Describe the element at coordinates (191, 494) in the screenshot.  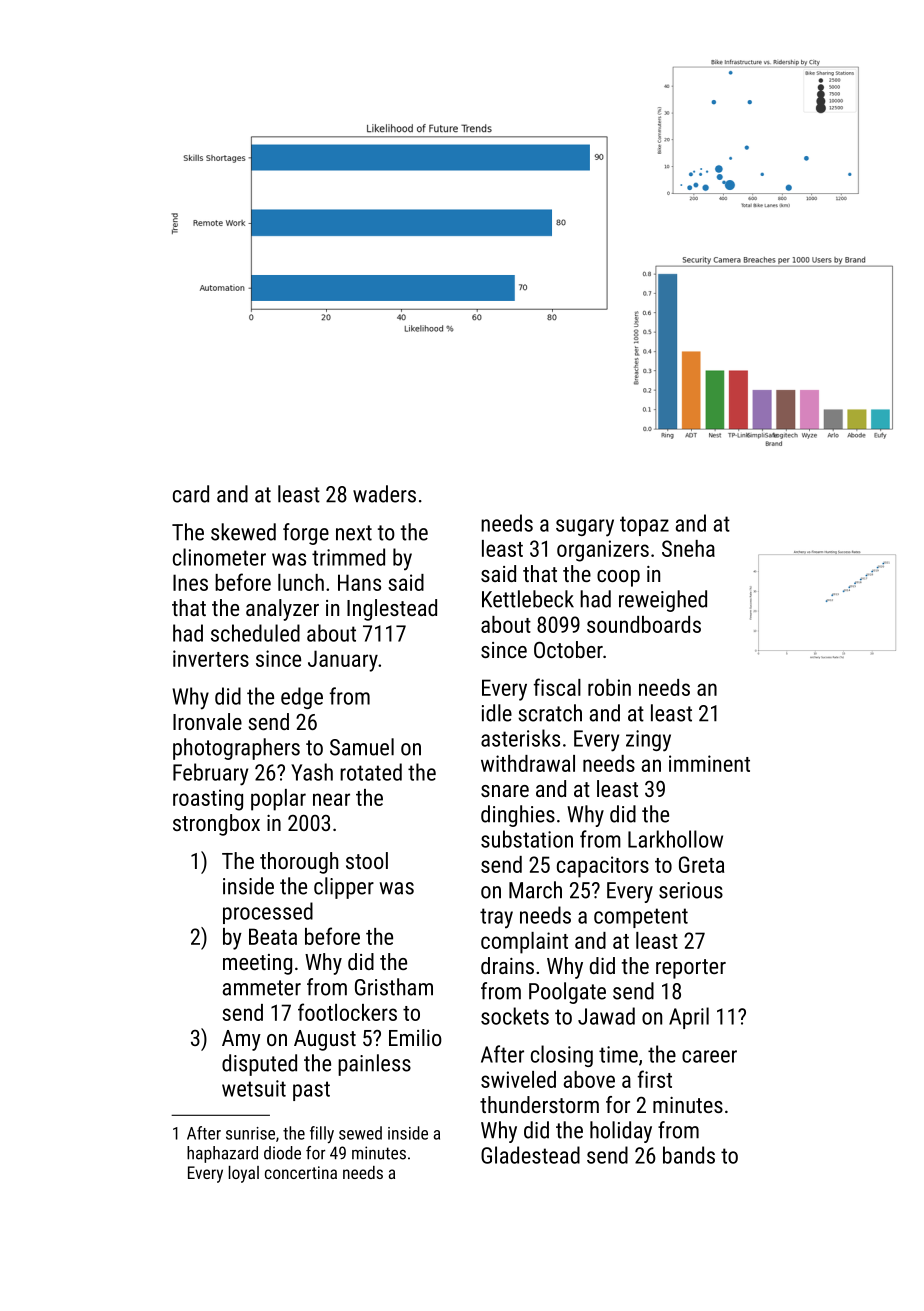
I see `card` at that location.
